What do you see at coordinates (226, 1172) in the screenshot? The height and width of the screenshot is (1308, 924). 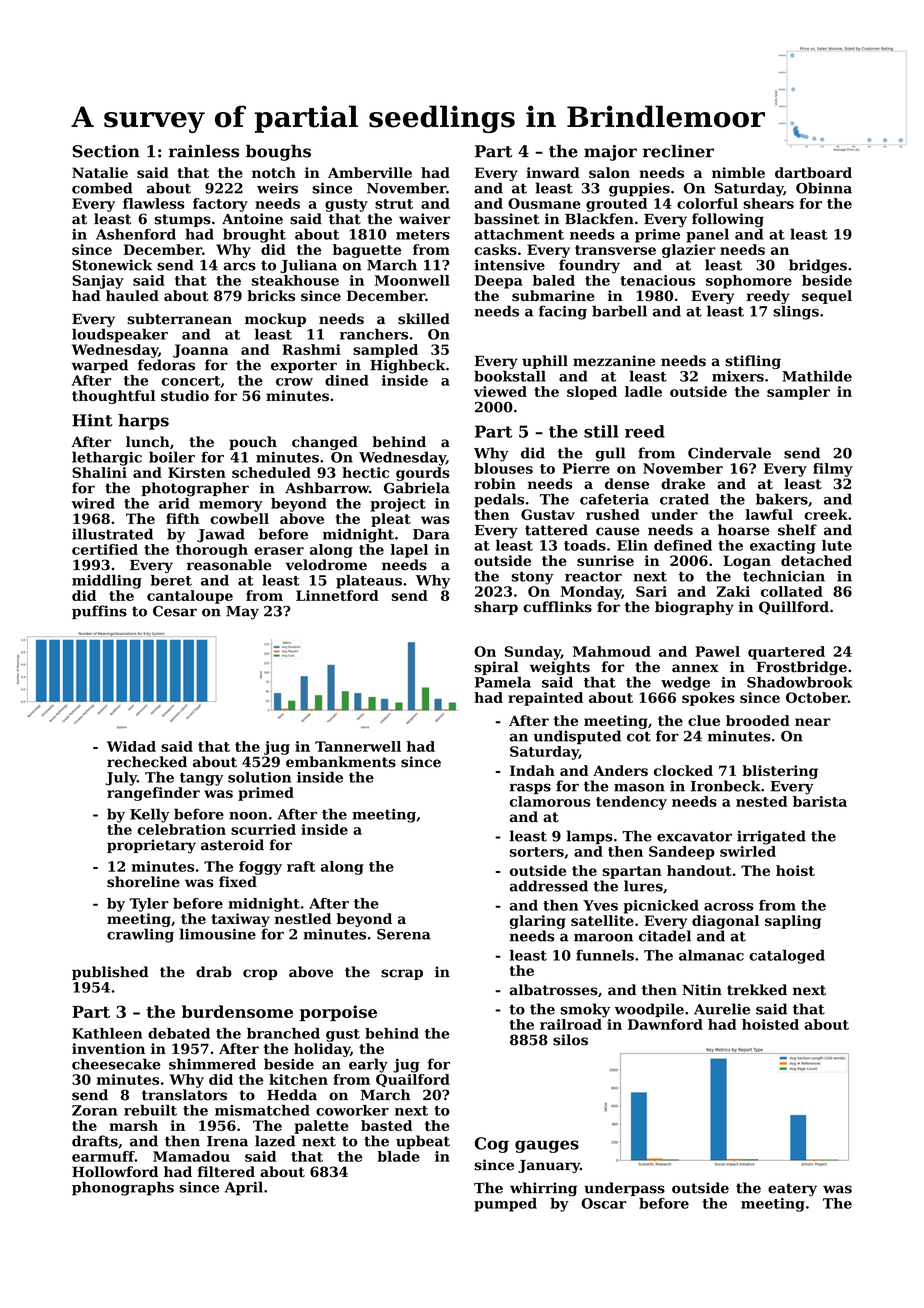 I see `filtered` at bounding box center [226, 1172].
